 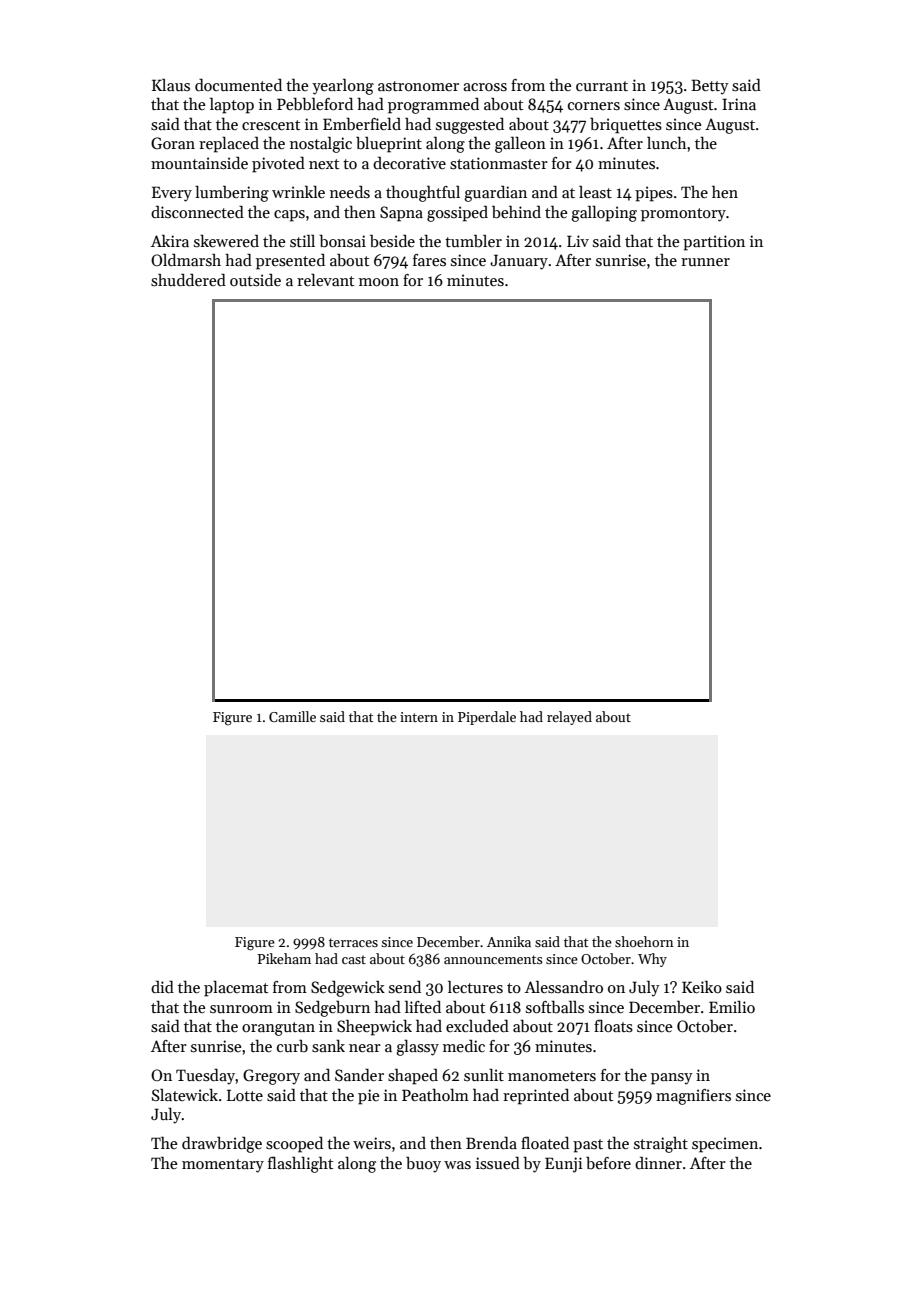 What do you see at coordinates (683, 215) in the screenshot?
I see `promontory` at bounding box center [683, 215].
